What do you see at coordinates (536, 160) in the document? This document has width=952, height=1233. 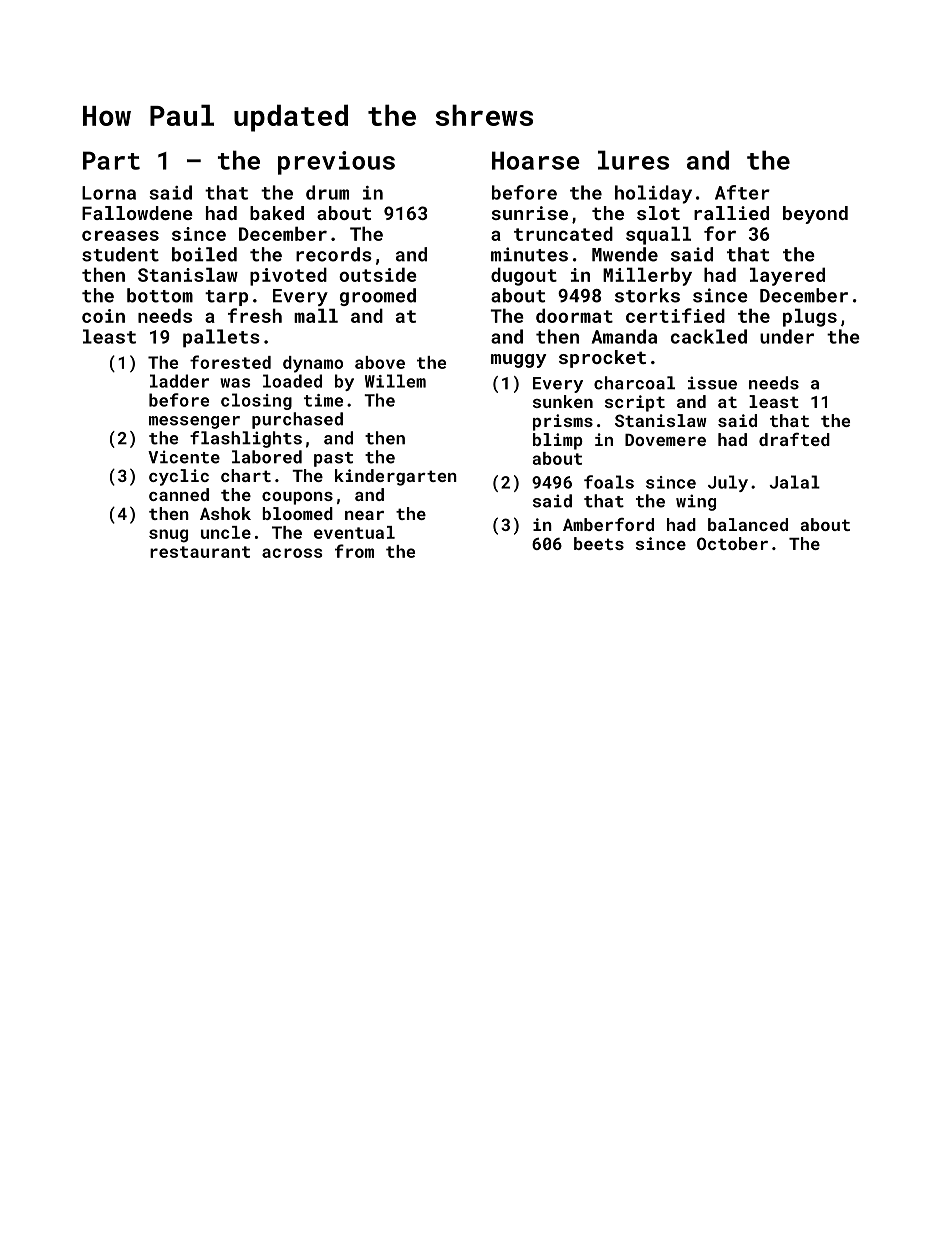 I see `Hoarse` at bounding box center [536, 160].
